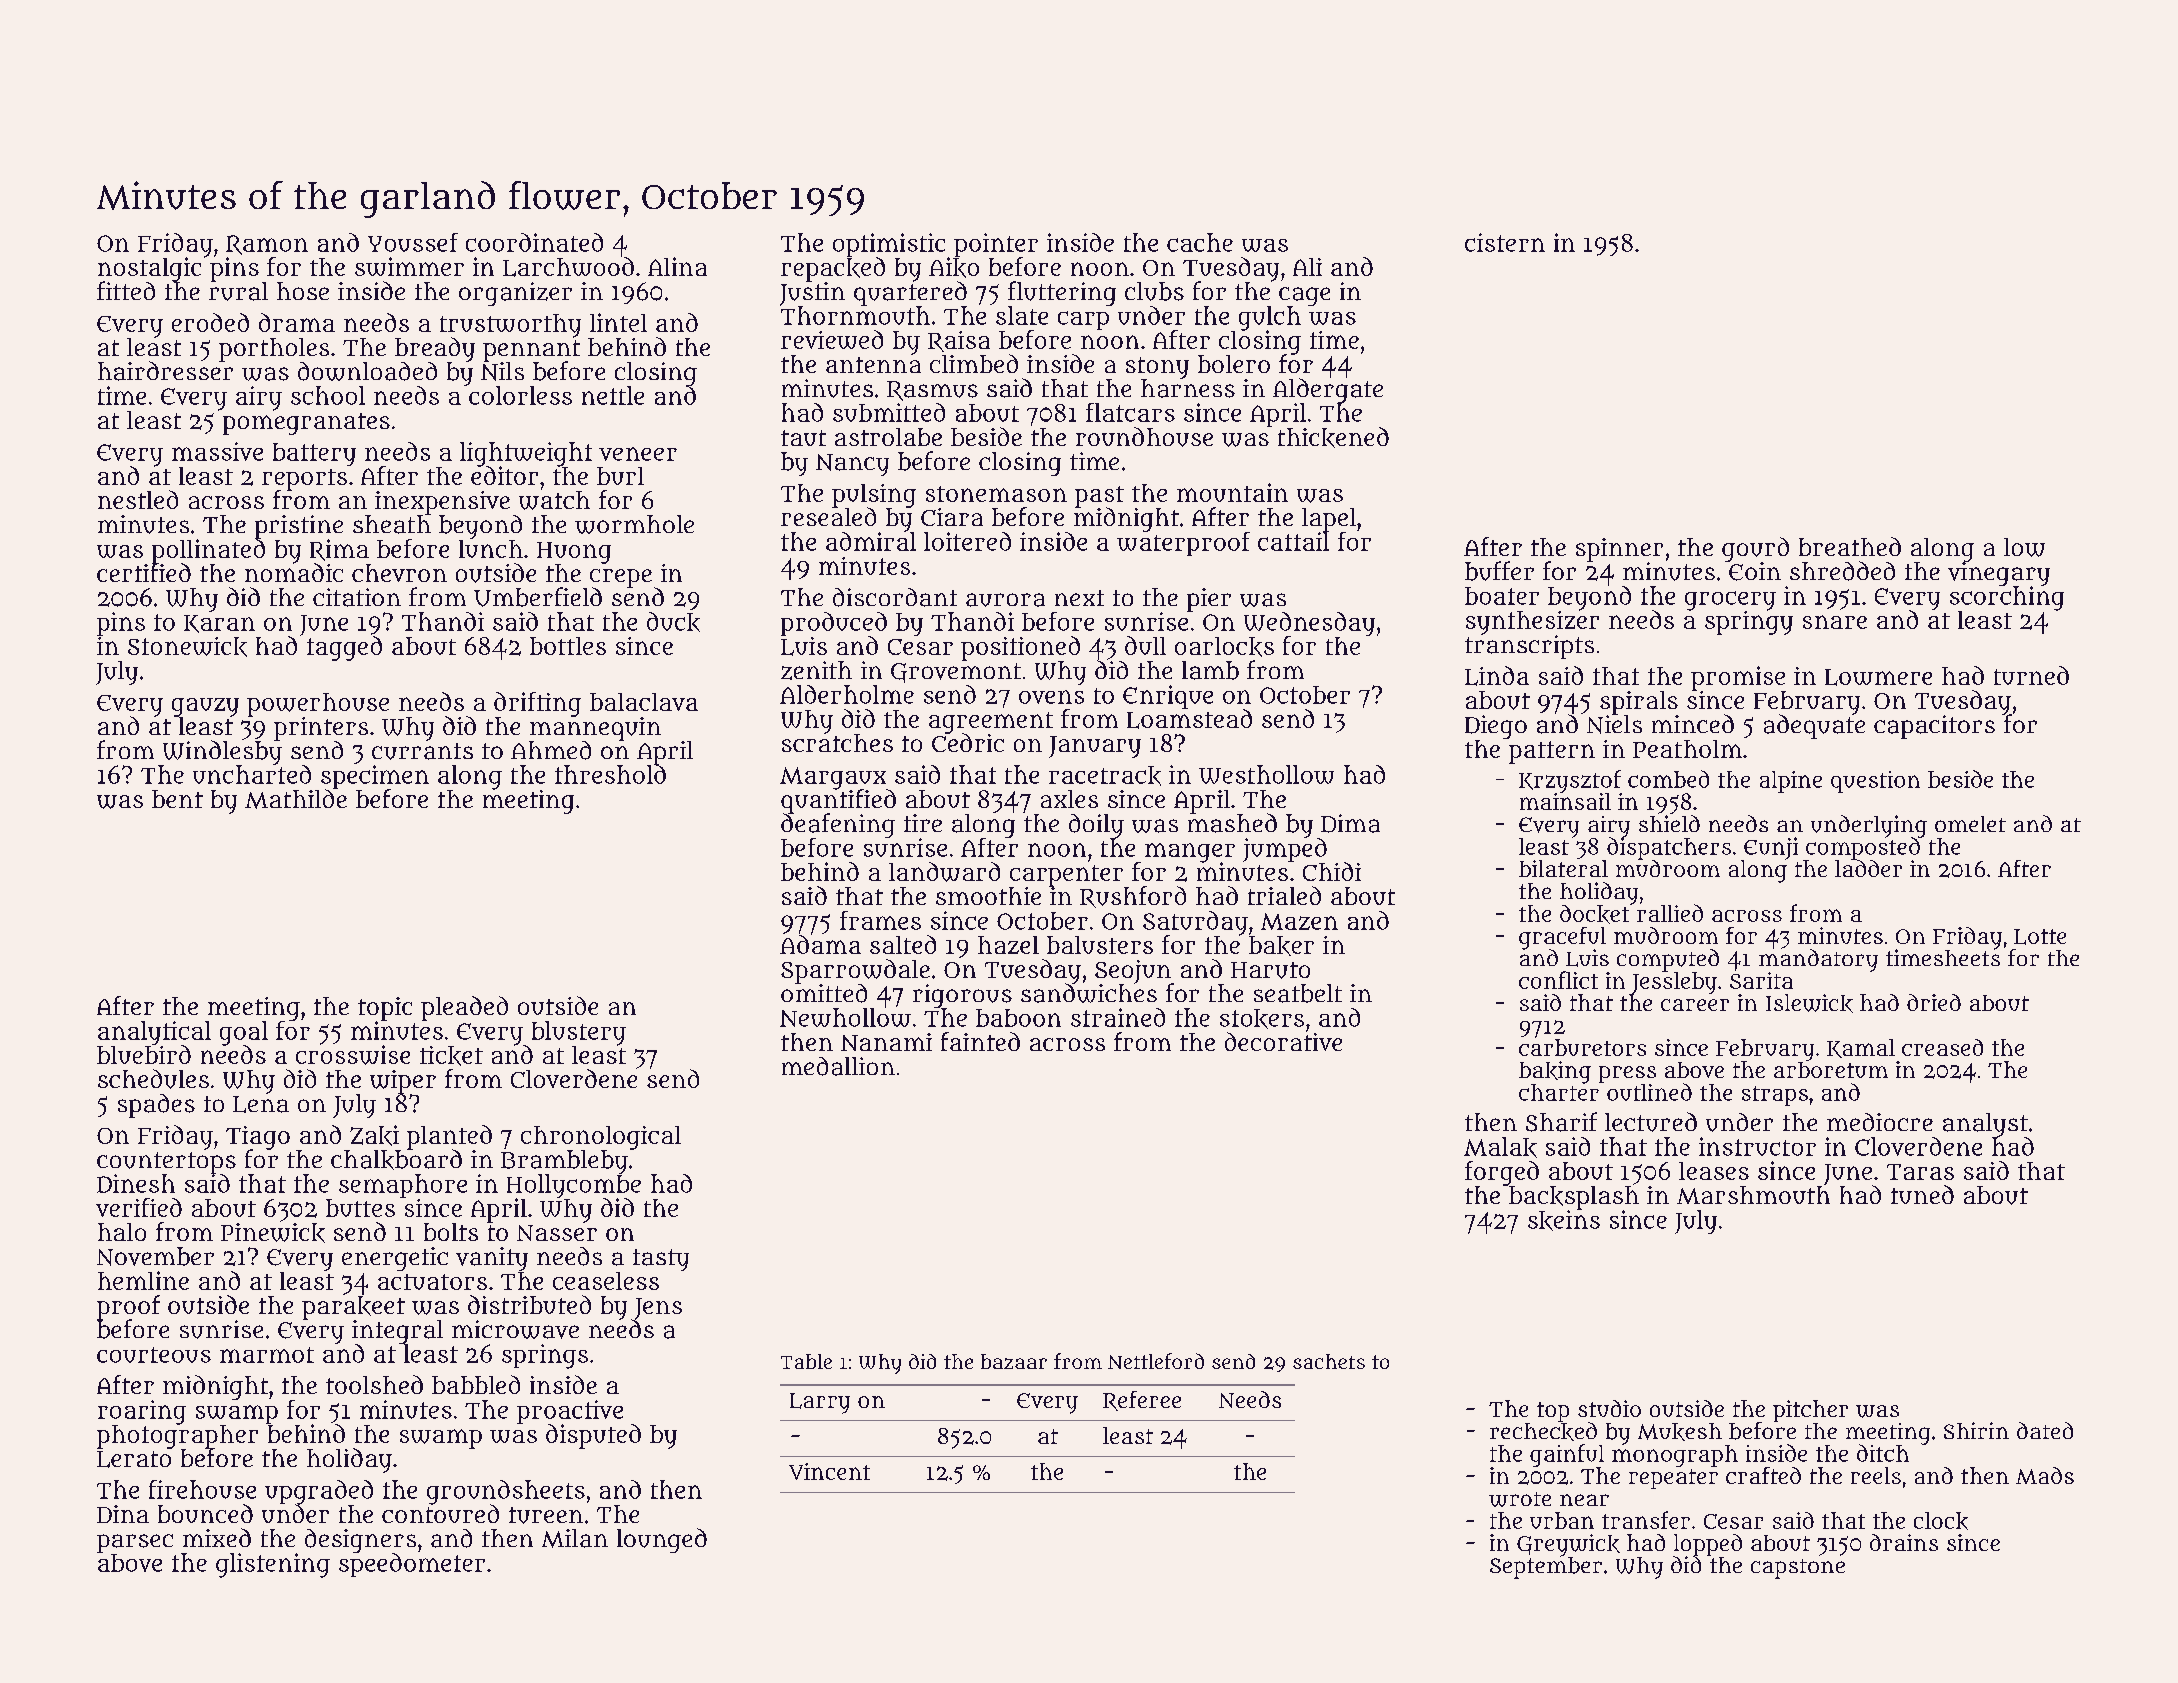 This page has height=1683, width=2178. What do you see at coordinates (593, 1436) in the page?
I see `disputed` at bounding box center [593, 1436].
